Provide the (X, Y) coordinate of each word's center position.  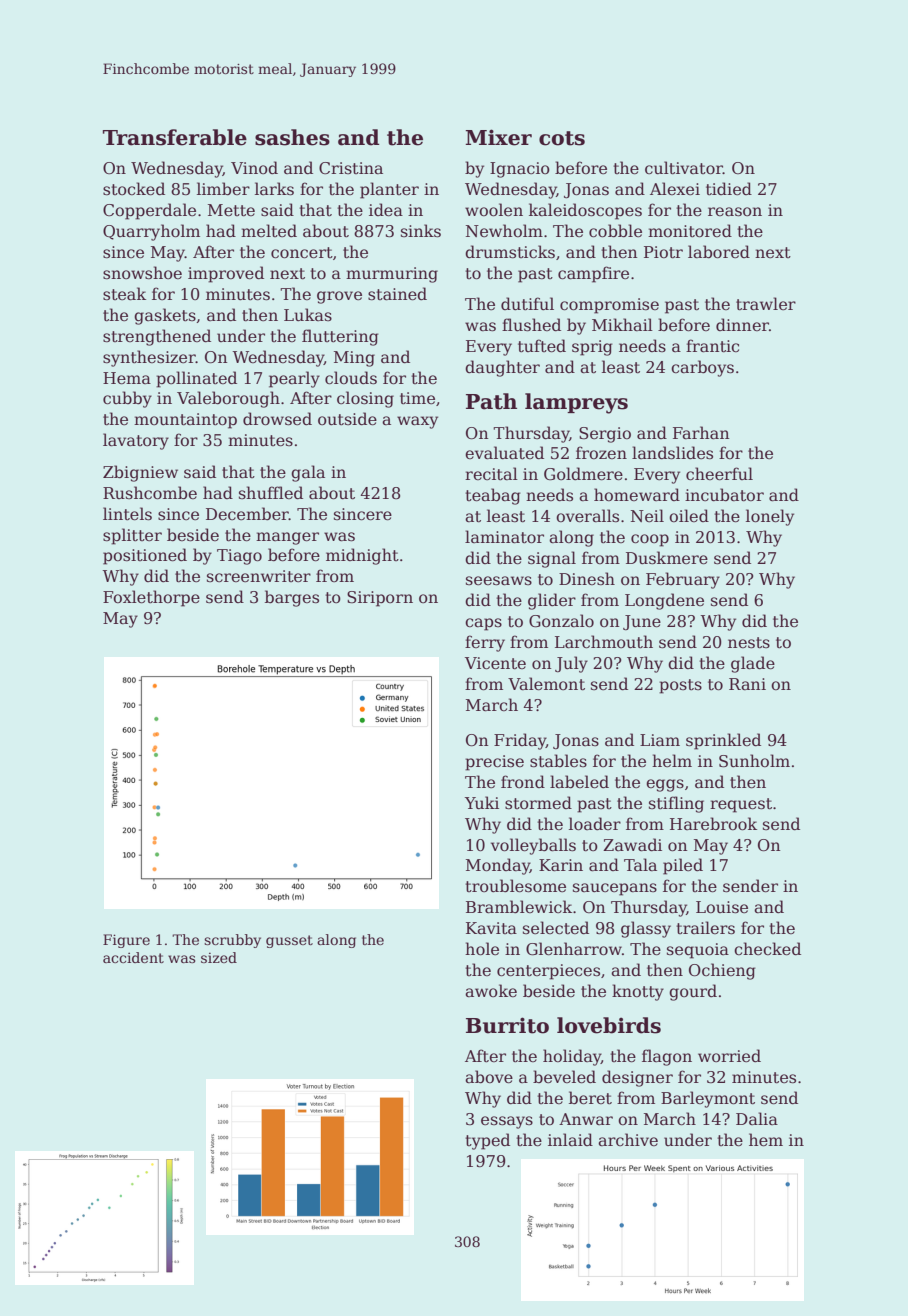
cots (562, 138)
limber (223, 188)
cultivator (684, 168)
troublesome (515, 886)
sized (219, 957)
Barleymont (708, 1099)
